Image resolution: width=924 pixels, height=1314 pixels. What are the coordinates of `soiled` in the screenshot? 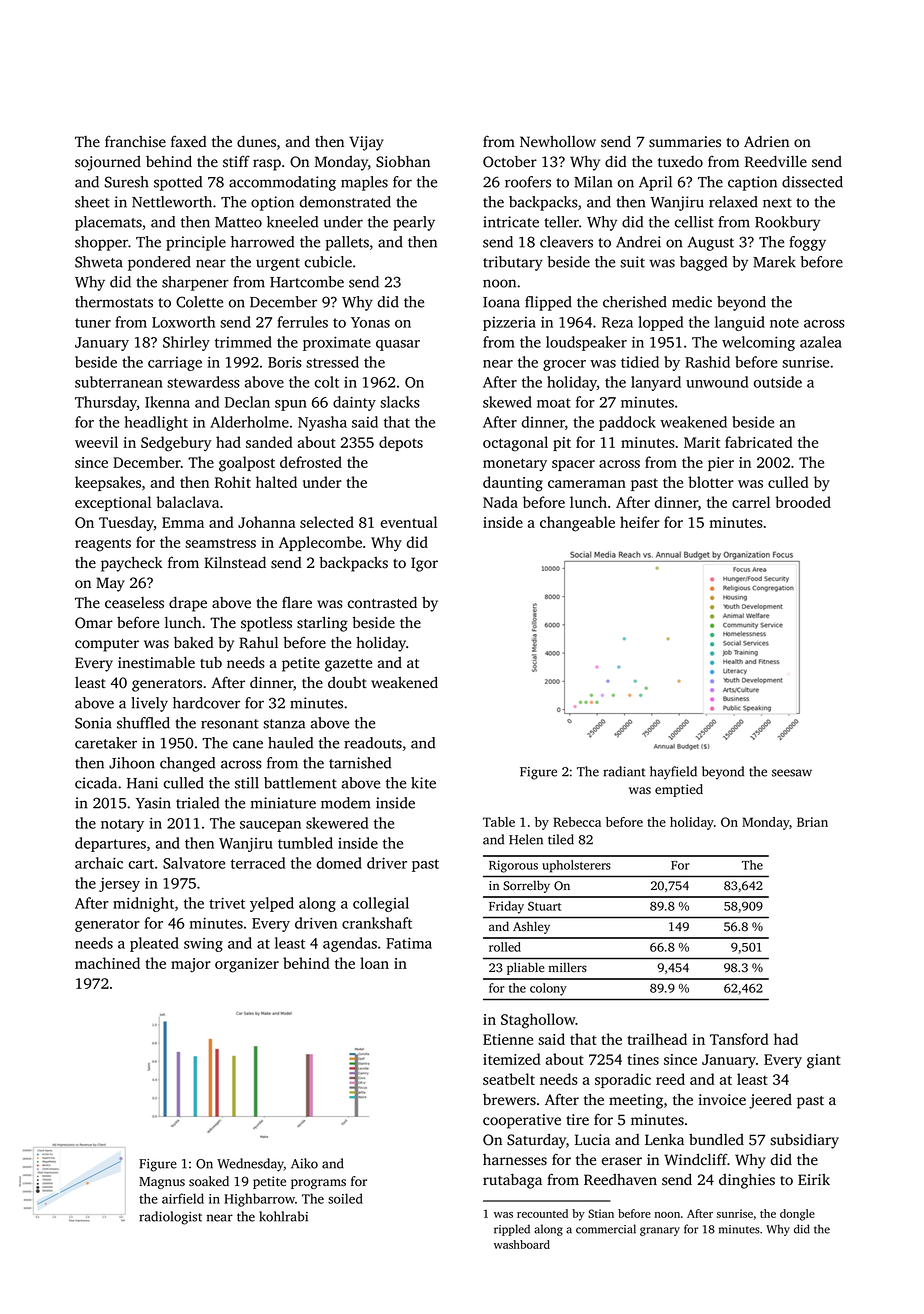 It's located at (345, 1198).
